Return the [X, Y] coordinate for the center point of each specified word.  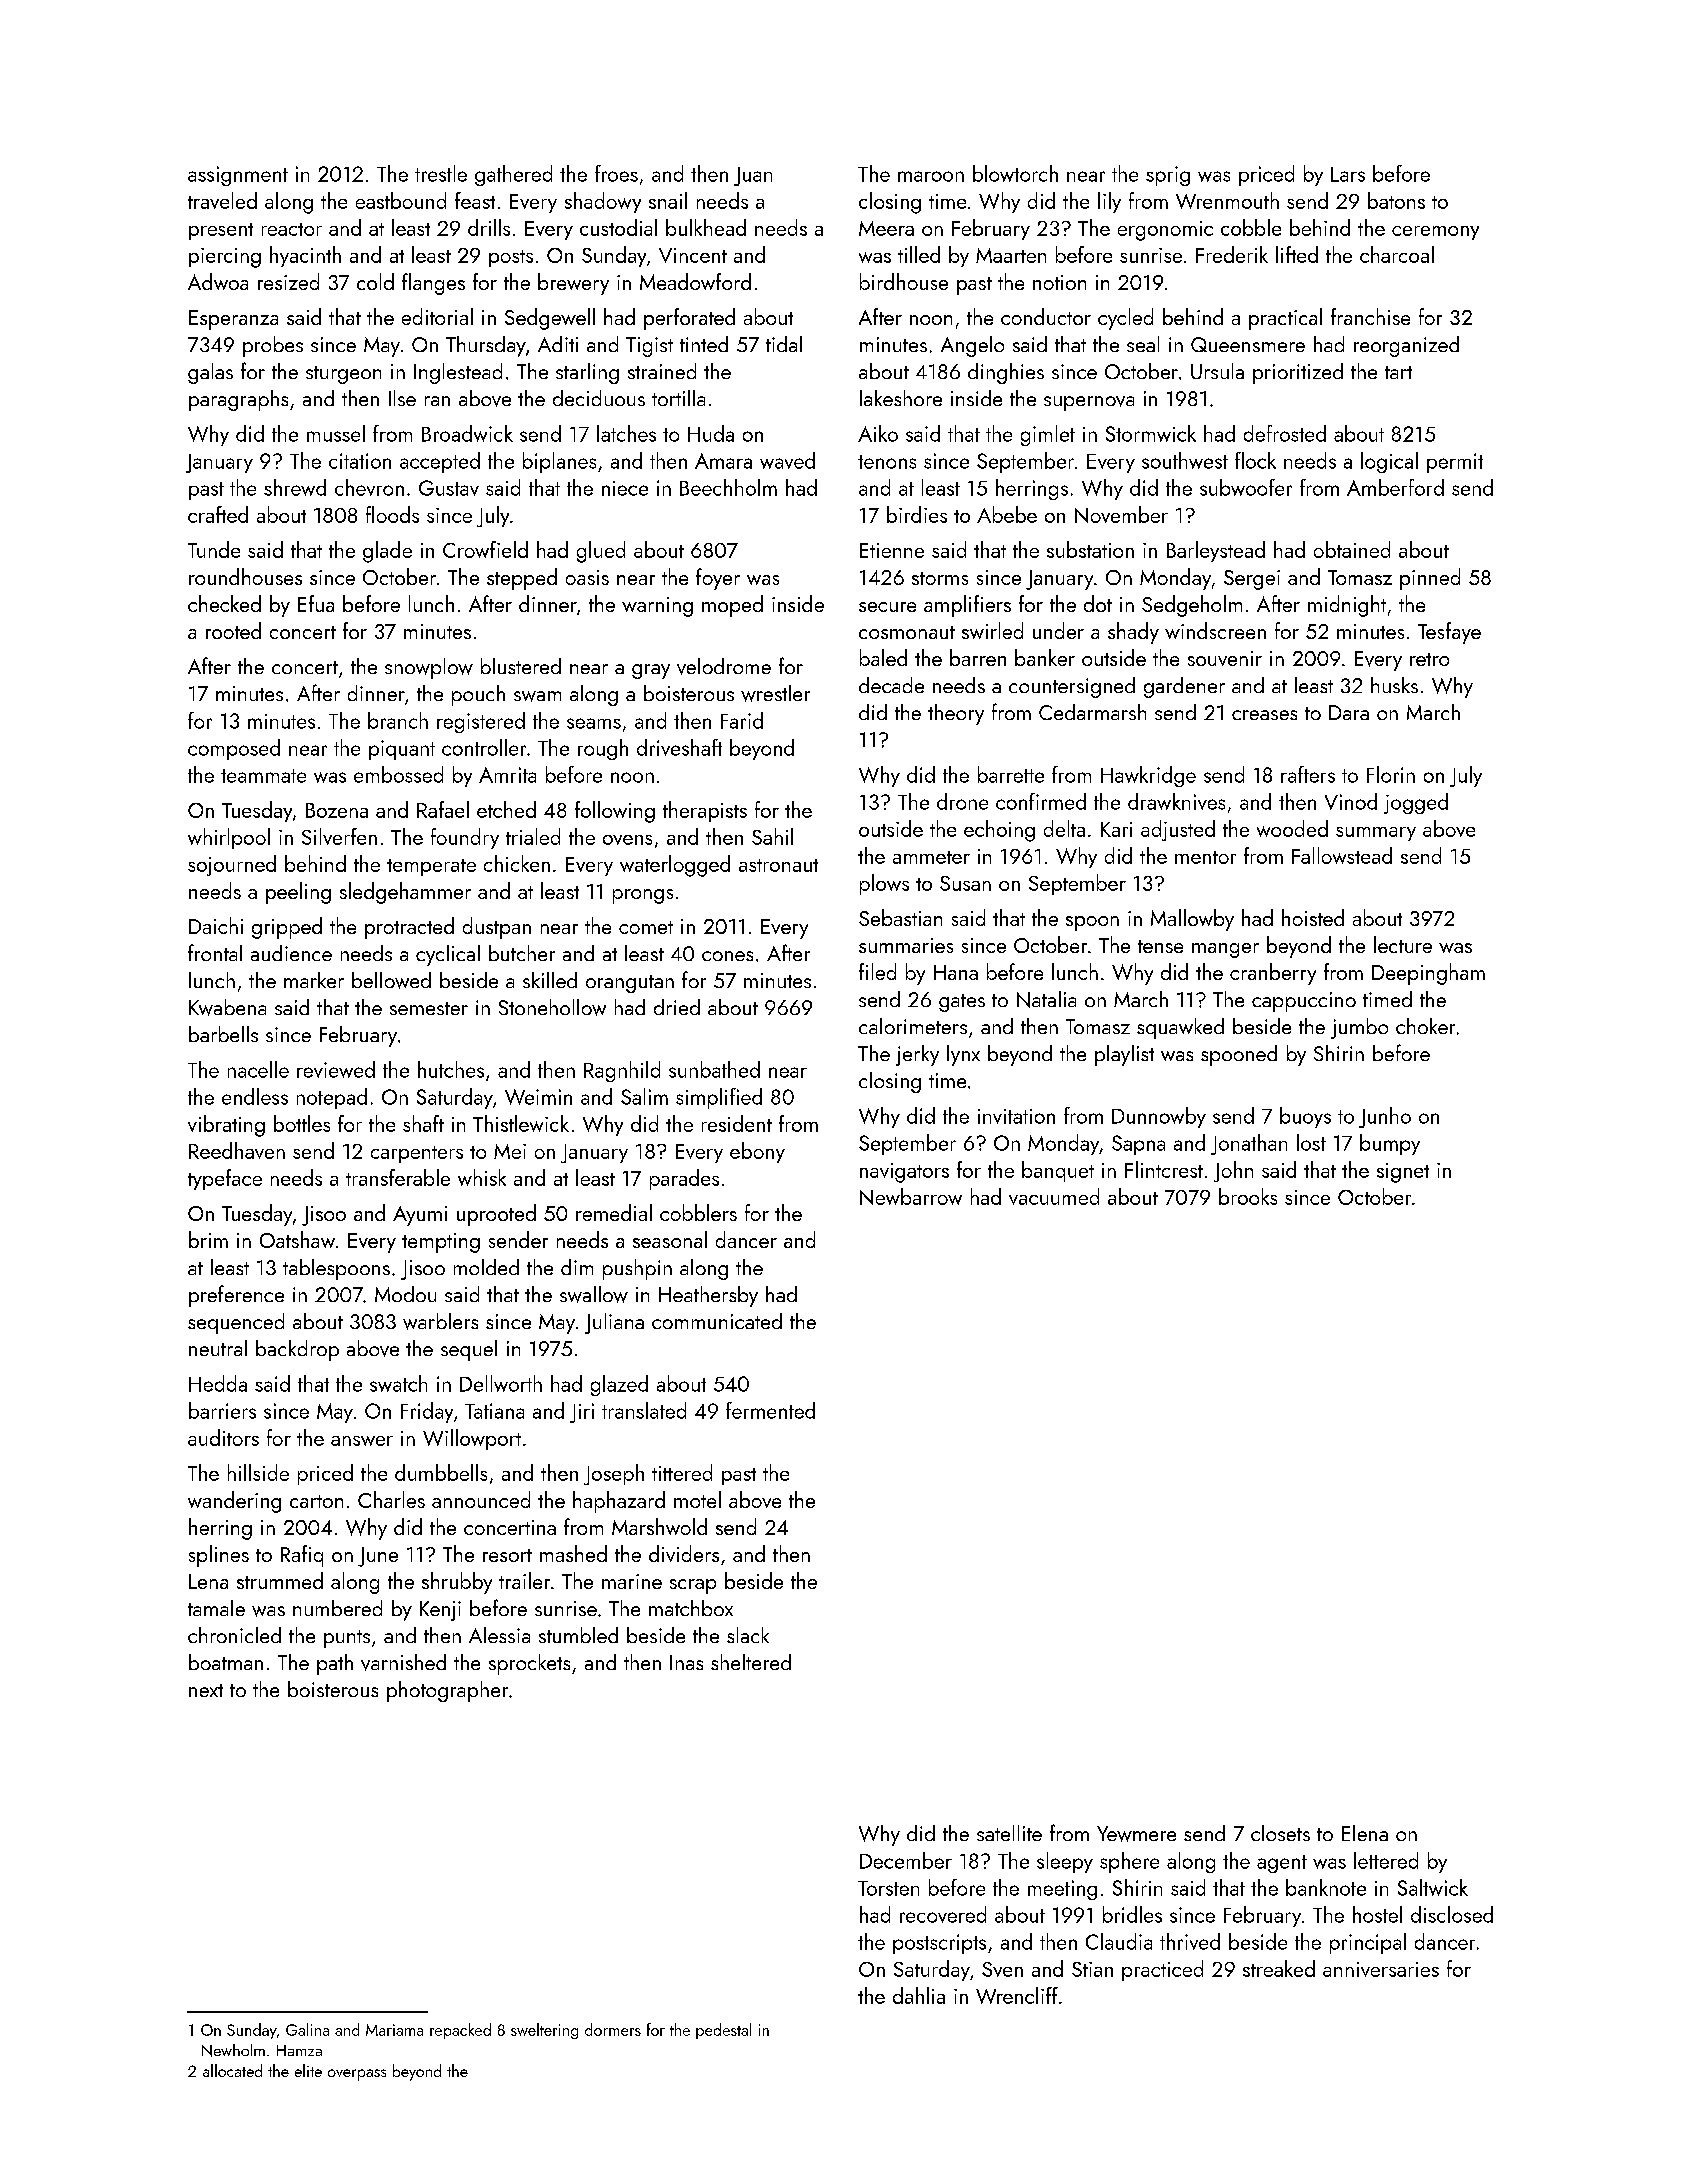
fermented [770, 1410]
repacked [460, 2031]
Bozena [337, 810]
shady [1133, 633]
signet [1403, 1173]
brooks [1248, 1196]
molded [486, 1267]
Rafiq [302, 1556]
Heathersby [708, 1296]
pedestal [723, 2031]
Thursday [486, 346]
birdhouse [904, 281]
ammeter [931, 857]
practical [1285, 319]
